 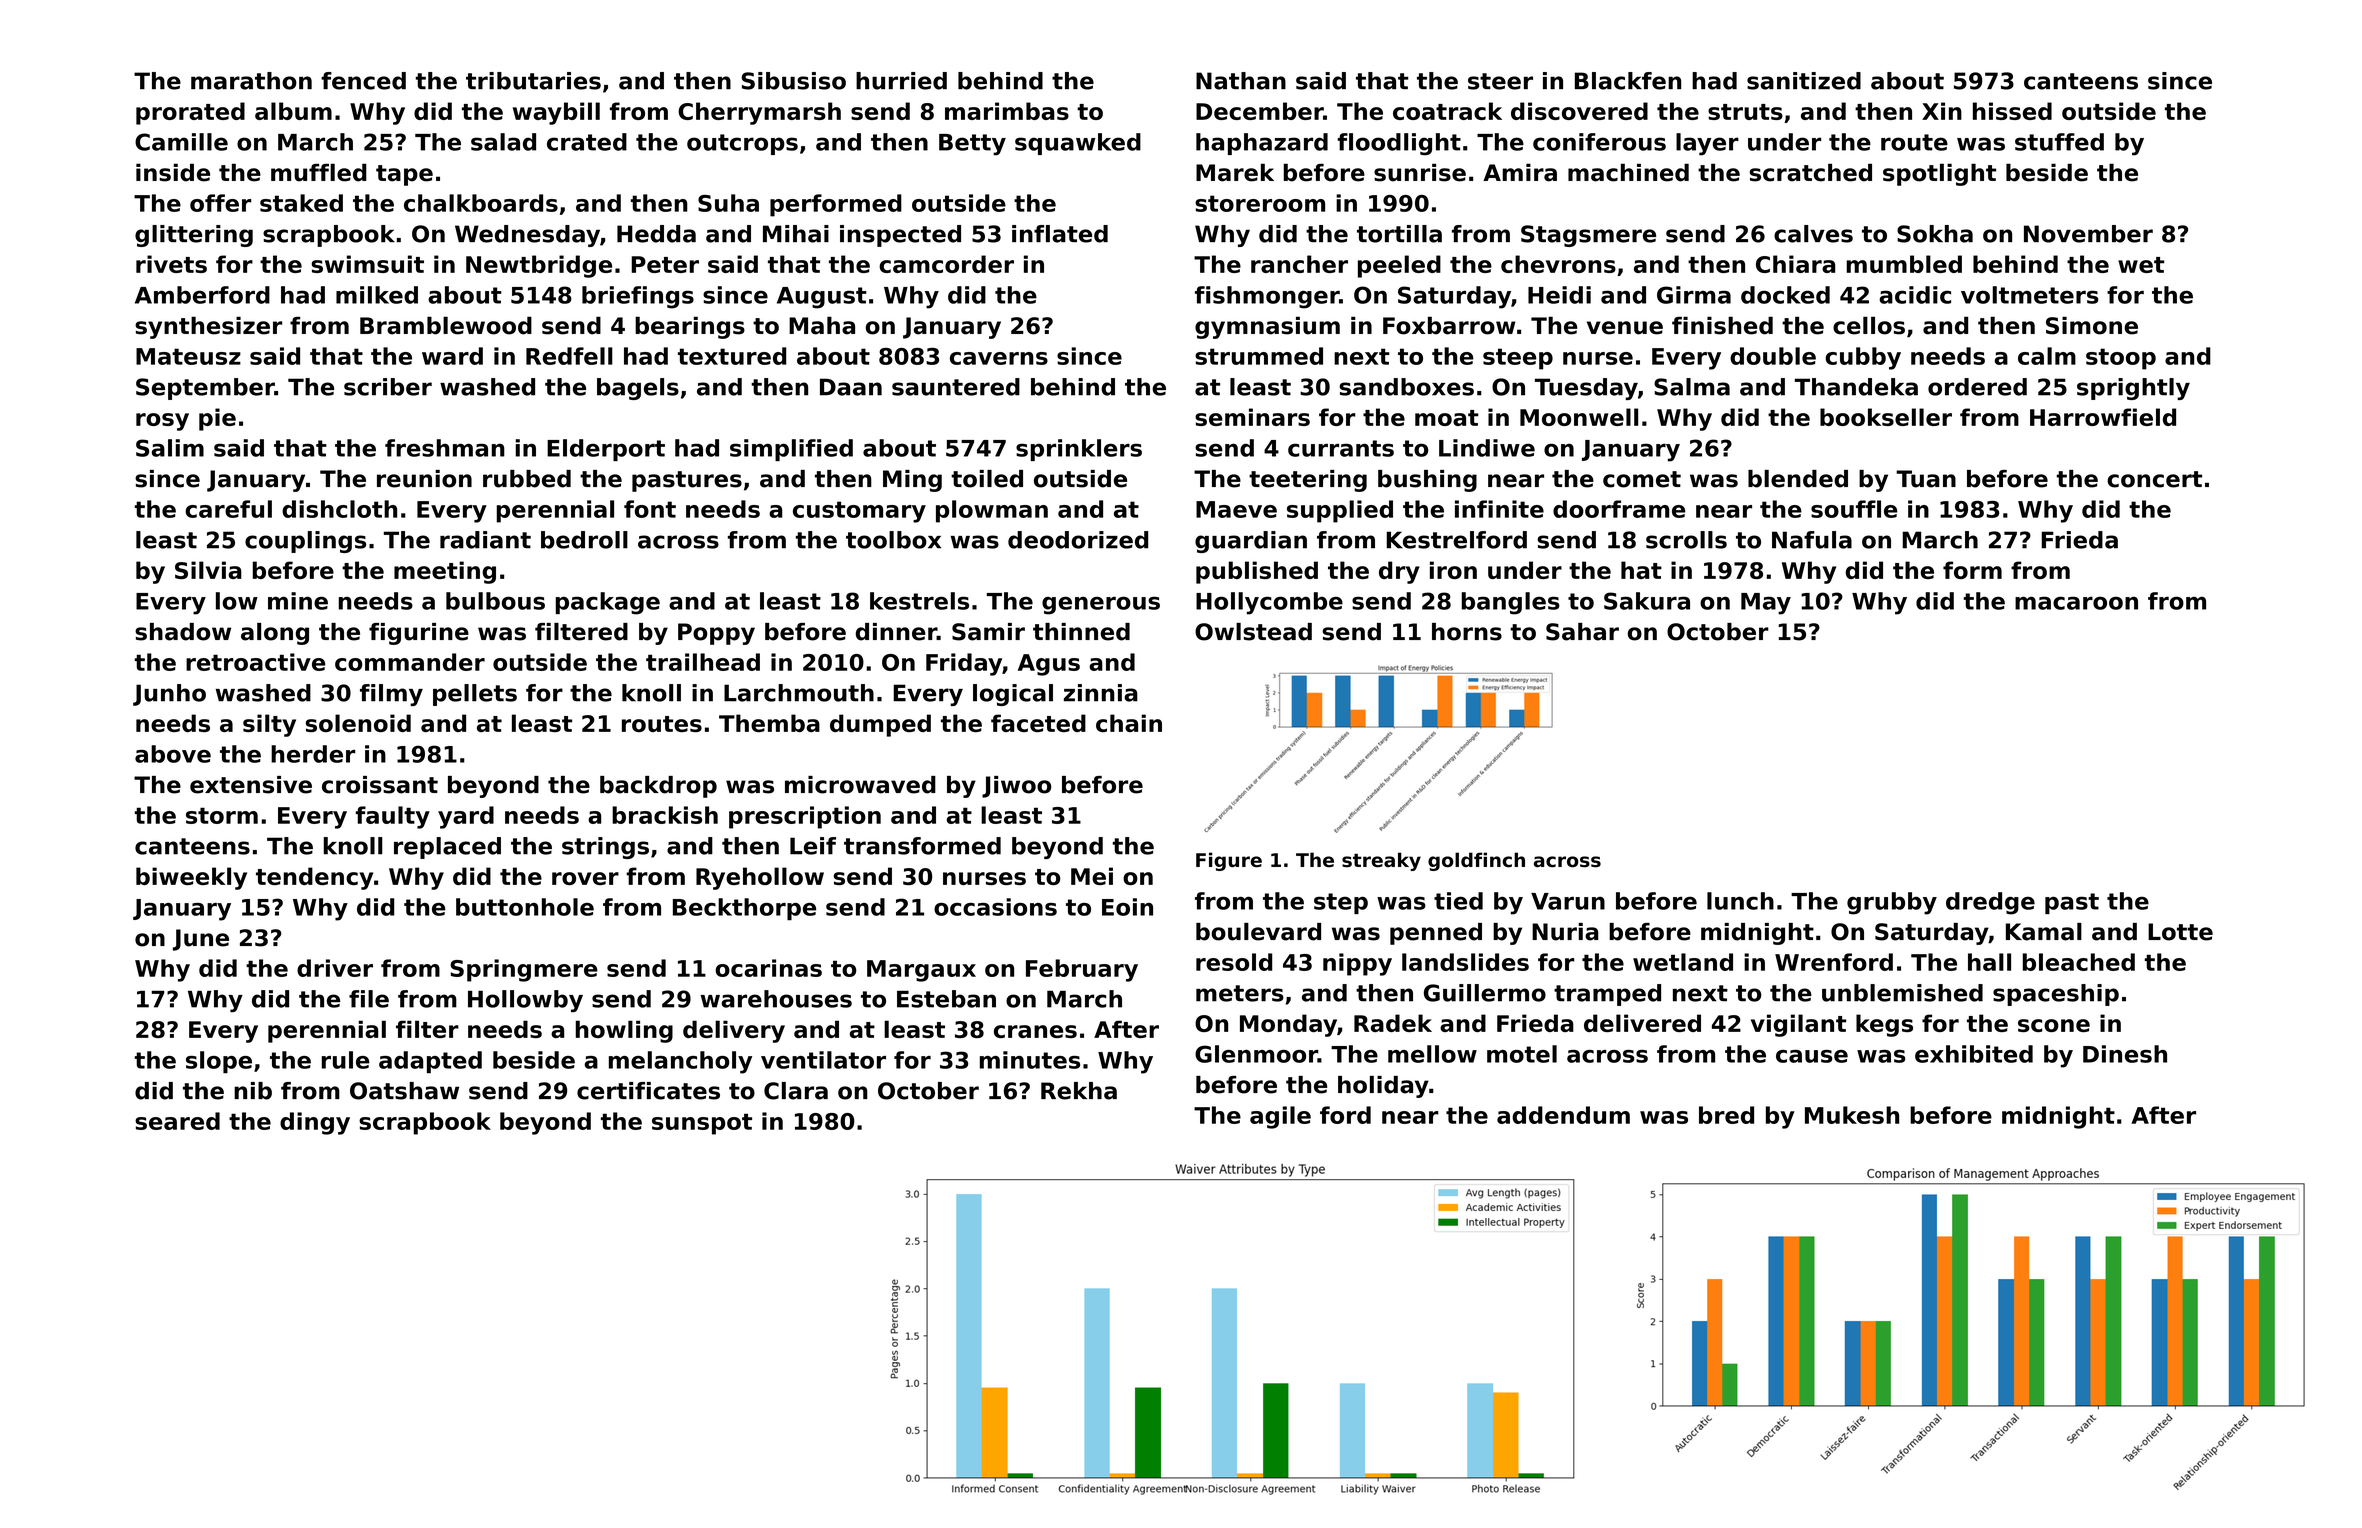 What do you see at coordinates (728, 203) in the screenshot?
I see `Suha` at bounding box center [728, 203].
